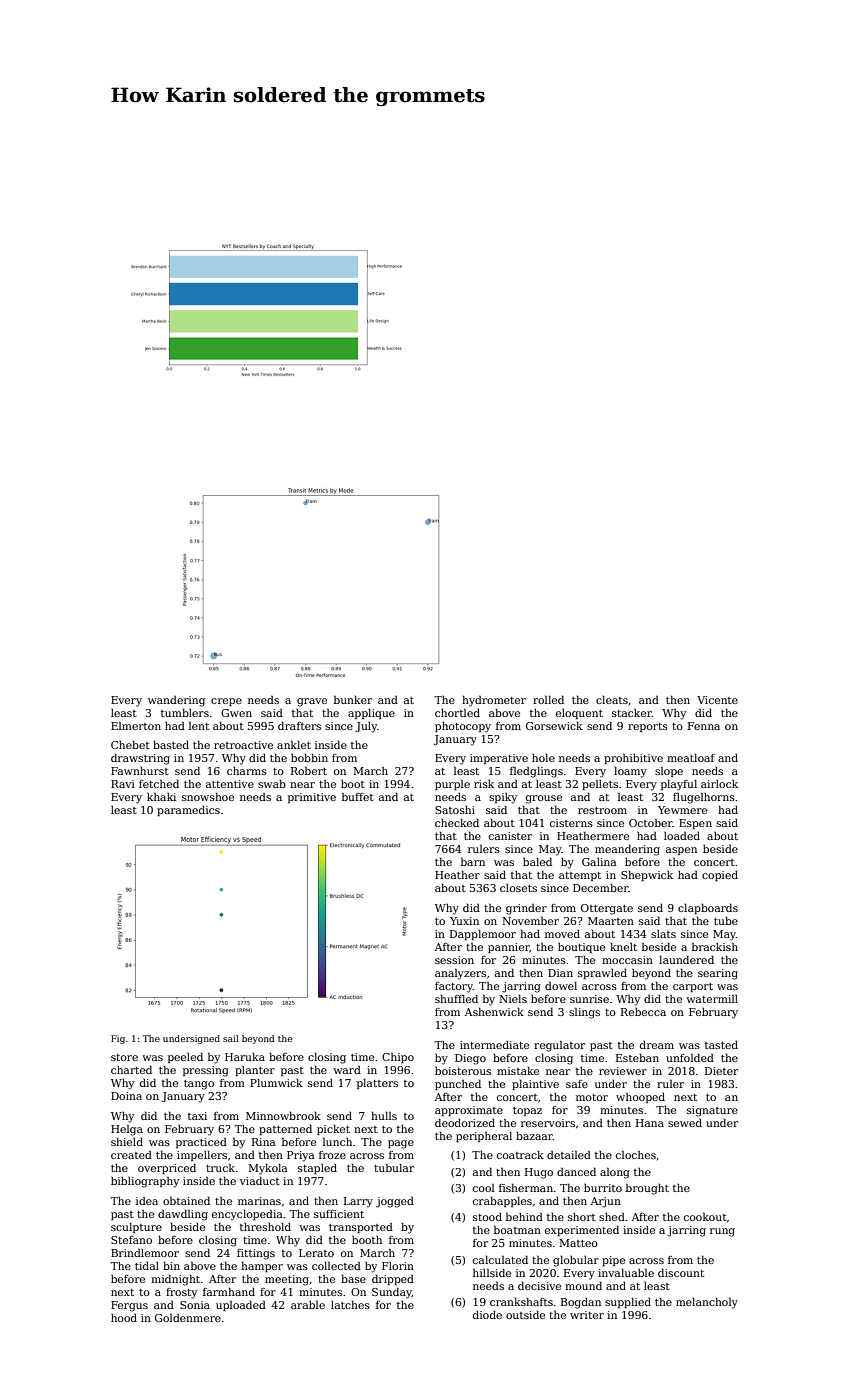  What do you see at coordinates (569, 1154) in the screenshot?
I see `detailed` at bounding box center [569, 1154].
